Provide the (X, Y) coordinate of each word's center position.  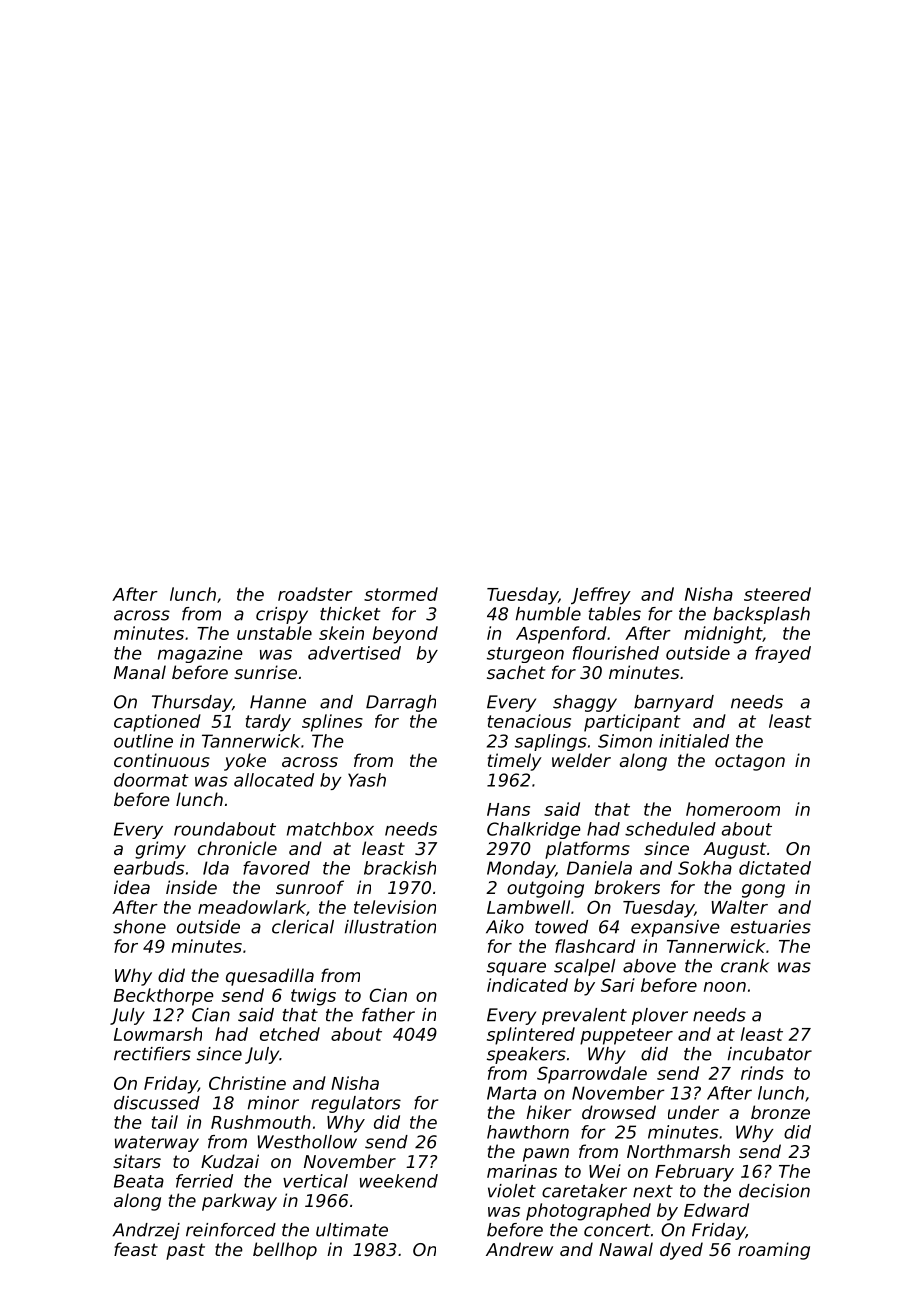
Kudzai (230, 1161)
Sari (618, 985)
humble (548, 614)
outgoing (545, 889)
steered (777, 594)
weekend (399, 1181)
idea (132, 887)
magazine (200, 654)
